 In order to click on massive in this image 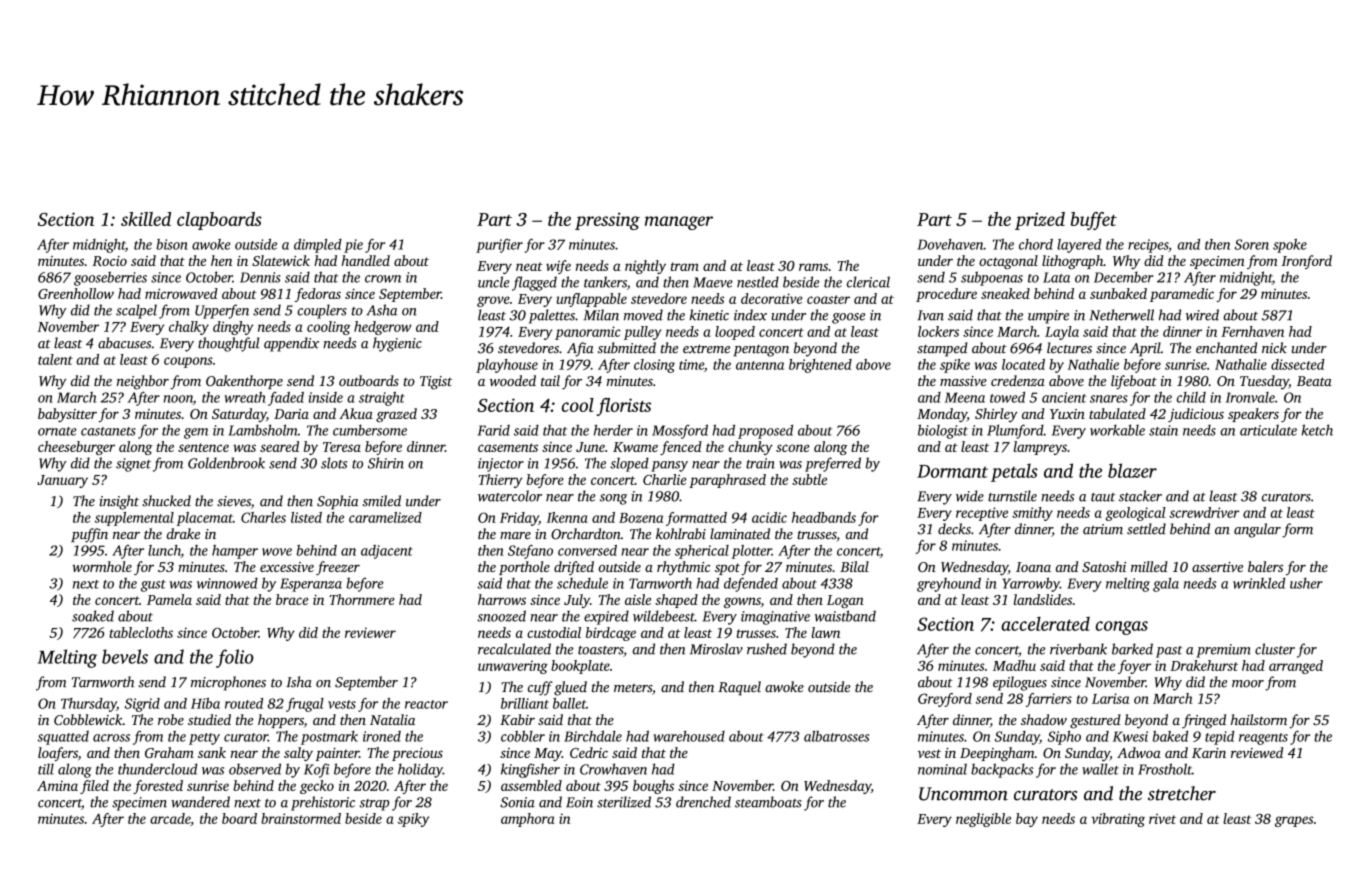, I will do `click(963, 381)`.
